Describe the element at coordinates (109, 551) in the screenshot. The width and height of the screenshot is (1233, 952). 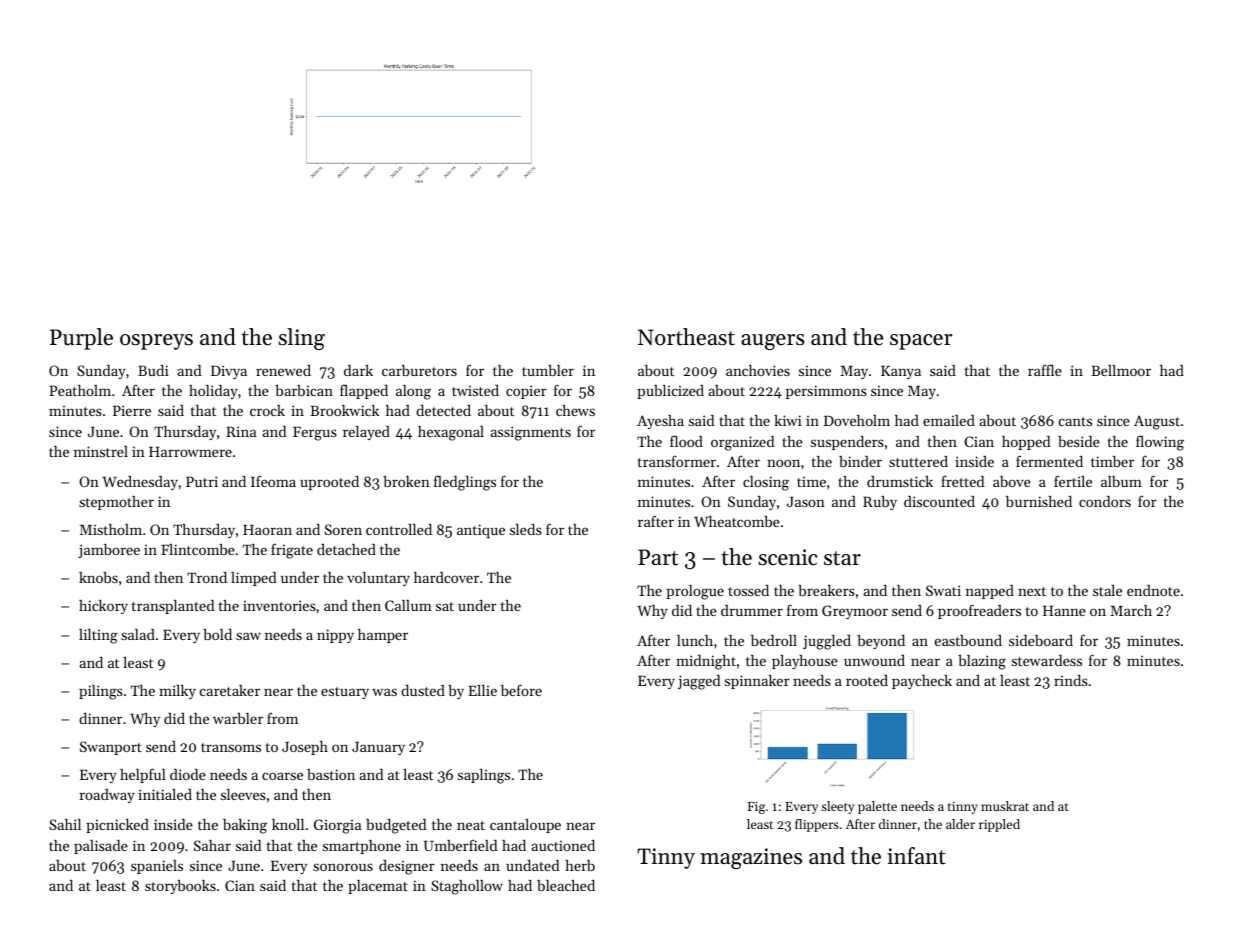
I see `jamboree` at that location.
